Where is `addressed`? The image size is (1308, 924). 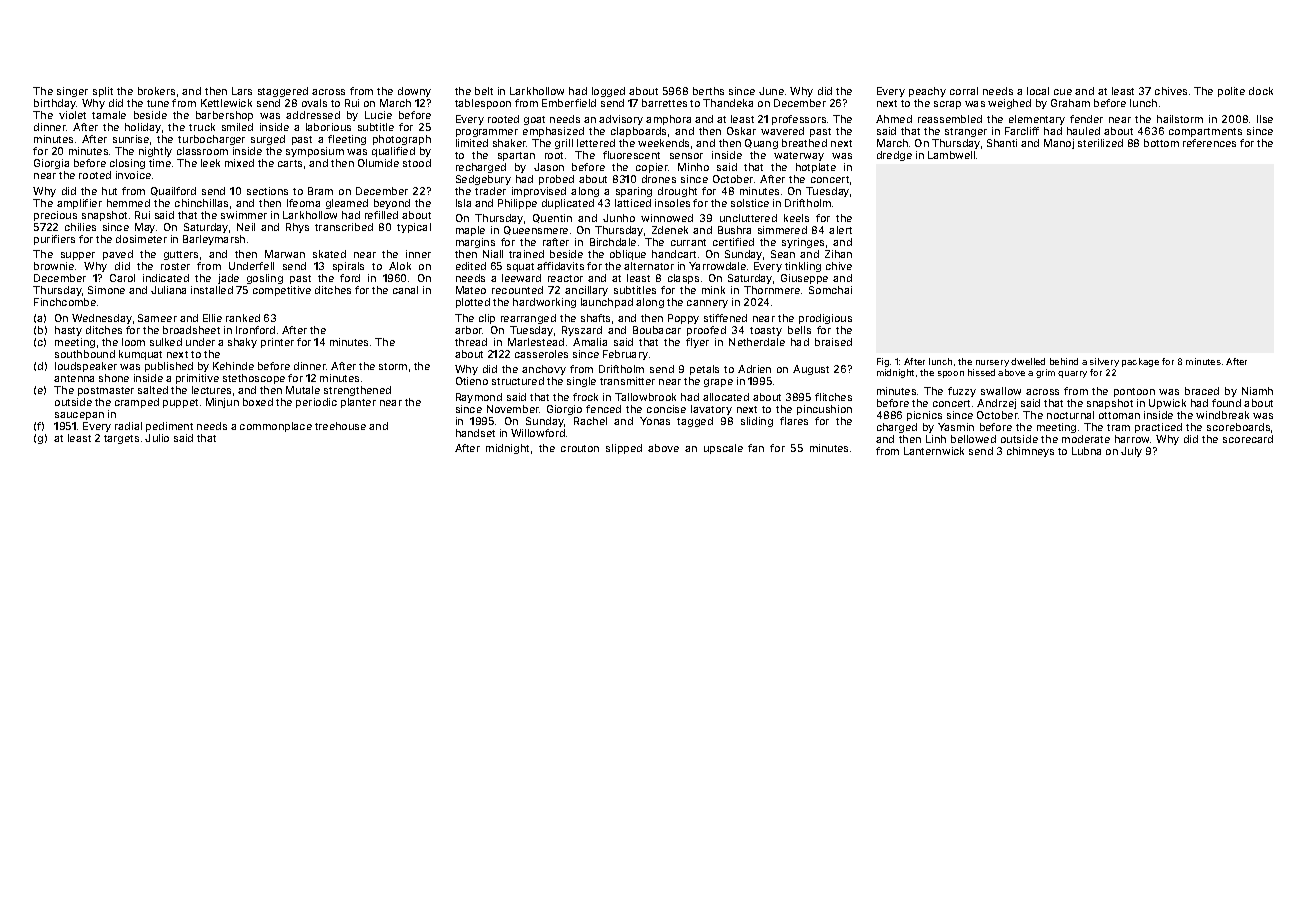 addressed is located at coordinates (313, 115).
